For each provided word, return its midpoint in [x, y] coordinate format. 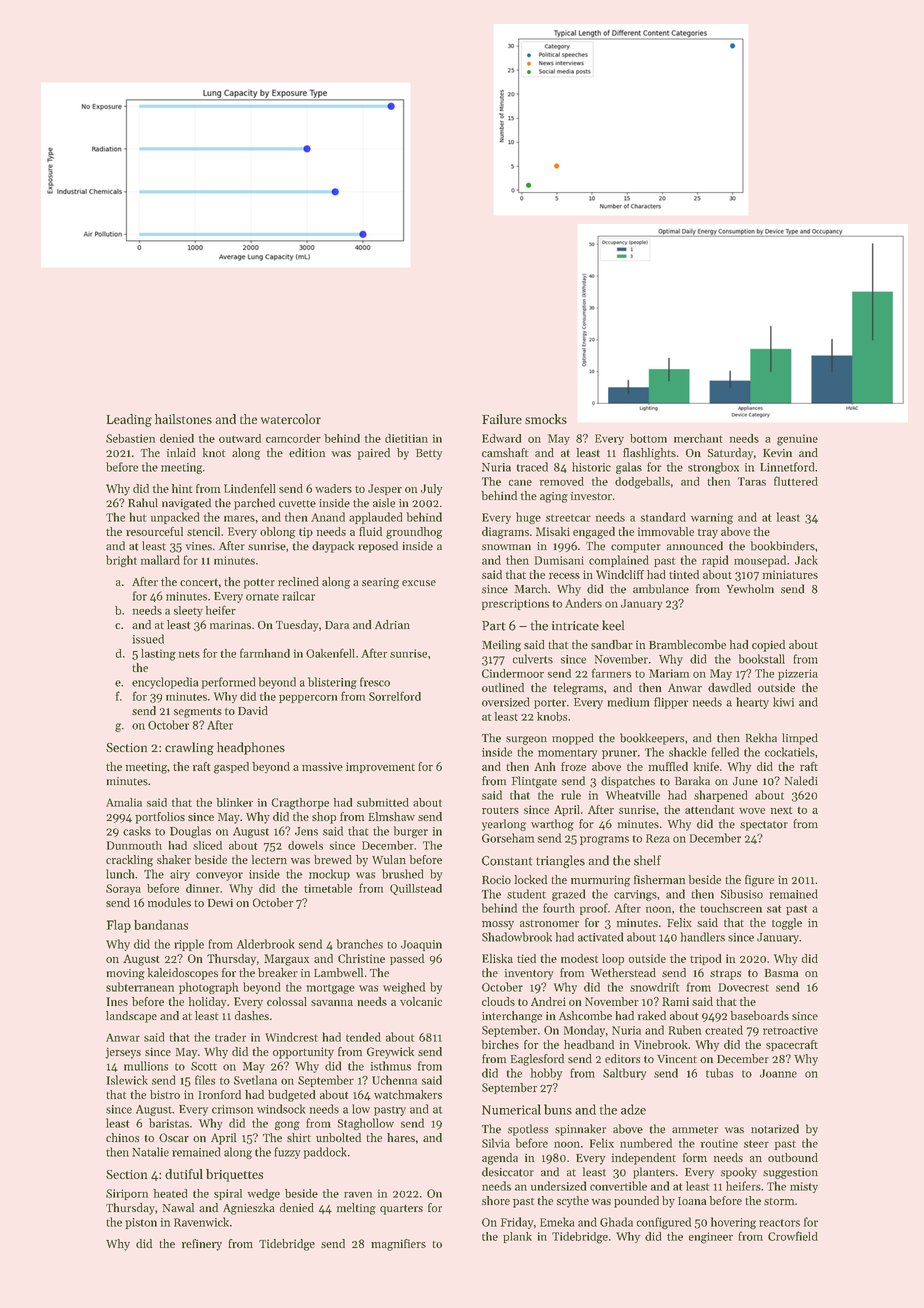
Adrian [392, 624]
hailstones [183, 419]
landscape [131, 1017]
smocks [546, 419]
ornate [262, 597]
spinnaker [580, 1130]
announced [695, 546]
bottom [648, 438]
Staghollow [366, 1124]
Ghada [616, 1222]
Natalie [150, 1152]
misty [804, 1187]
